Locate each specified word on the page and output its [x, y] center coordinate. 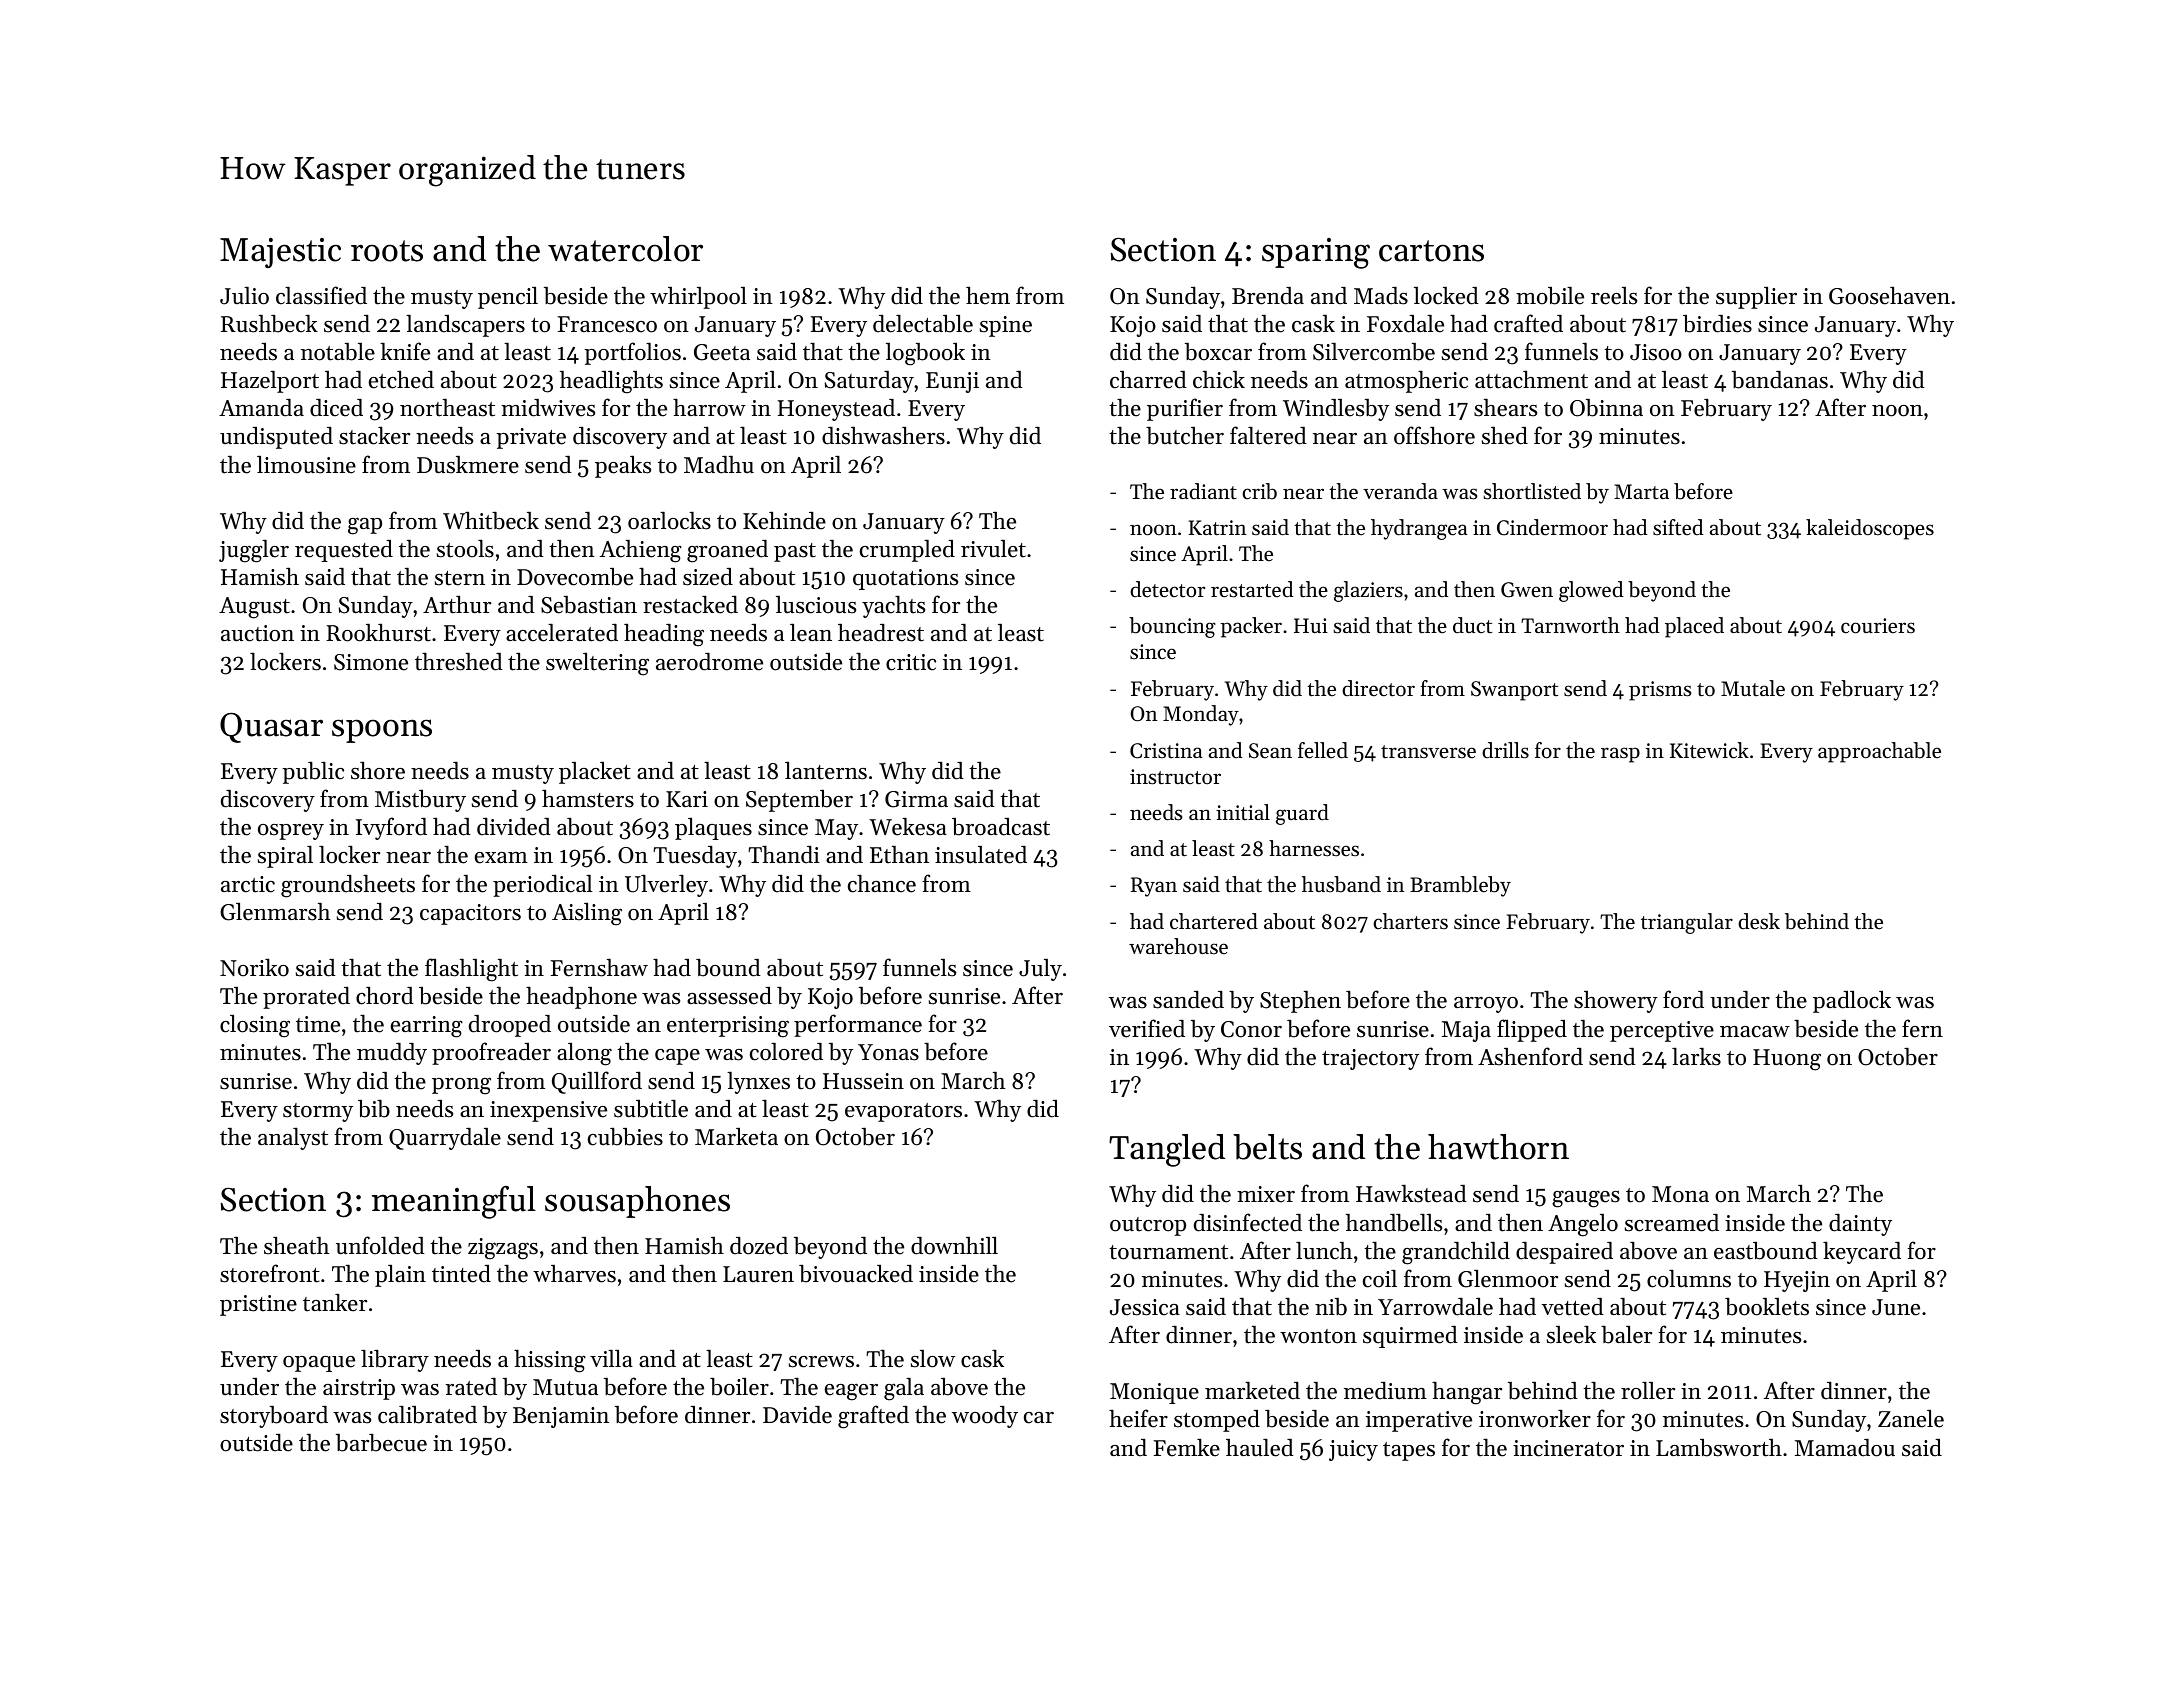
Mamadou [1845, 1448]
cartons [1431, 251]
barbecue [381, 1442]
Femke [1187, 1447]
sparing [1316, 253]
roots [387, 251]
